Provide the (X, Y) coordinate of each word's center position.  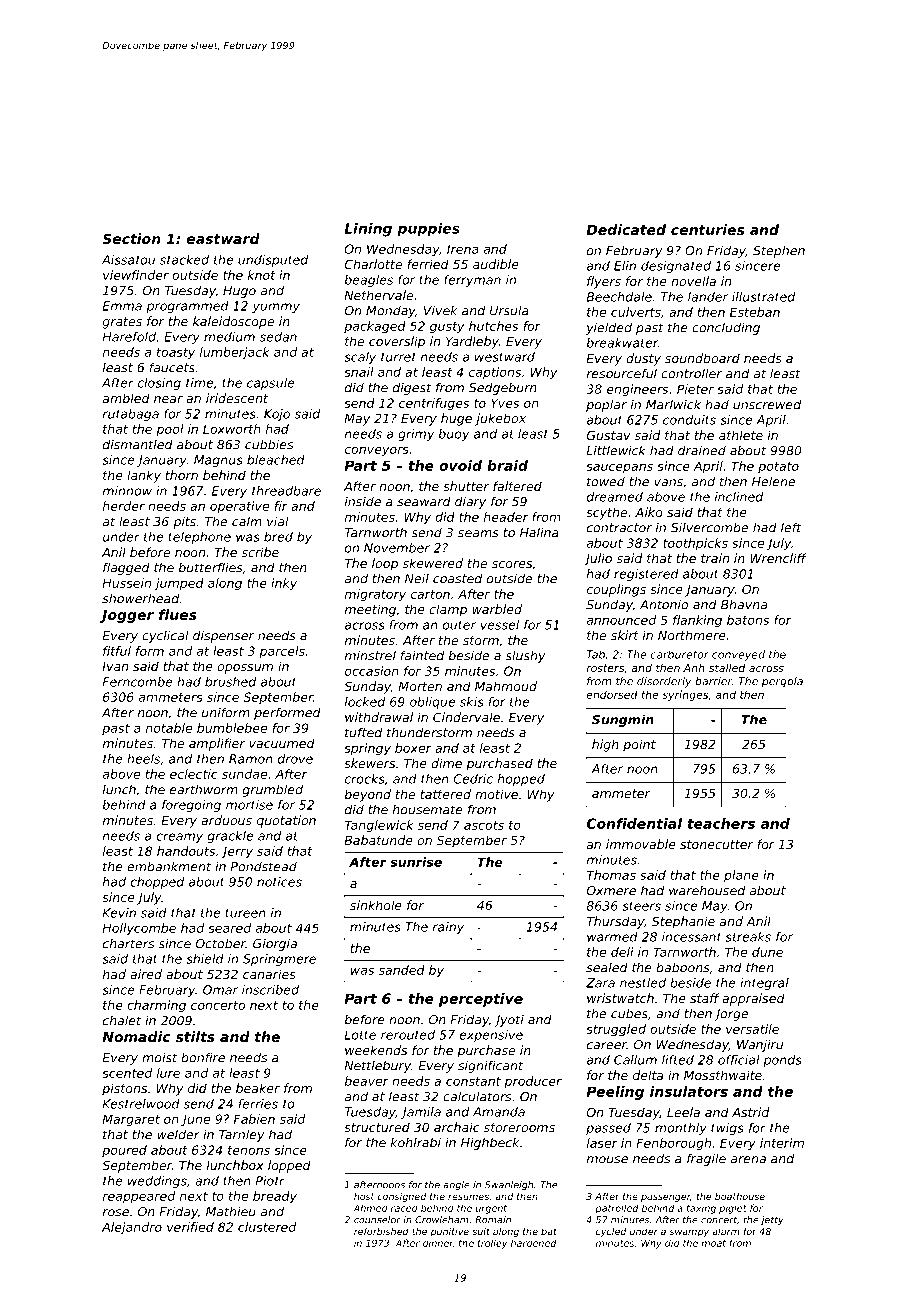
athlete (741, 435)
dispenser (223, 636)
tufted (363, 732)
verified (190, 1227)
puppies (428, 230)
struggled (616, 1030)
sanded (402, 970)
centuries (707, 229)
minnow (127, 491)
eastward (223, 238)
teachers (721, 823)
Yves (505, 403)
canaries (269, 974)
